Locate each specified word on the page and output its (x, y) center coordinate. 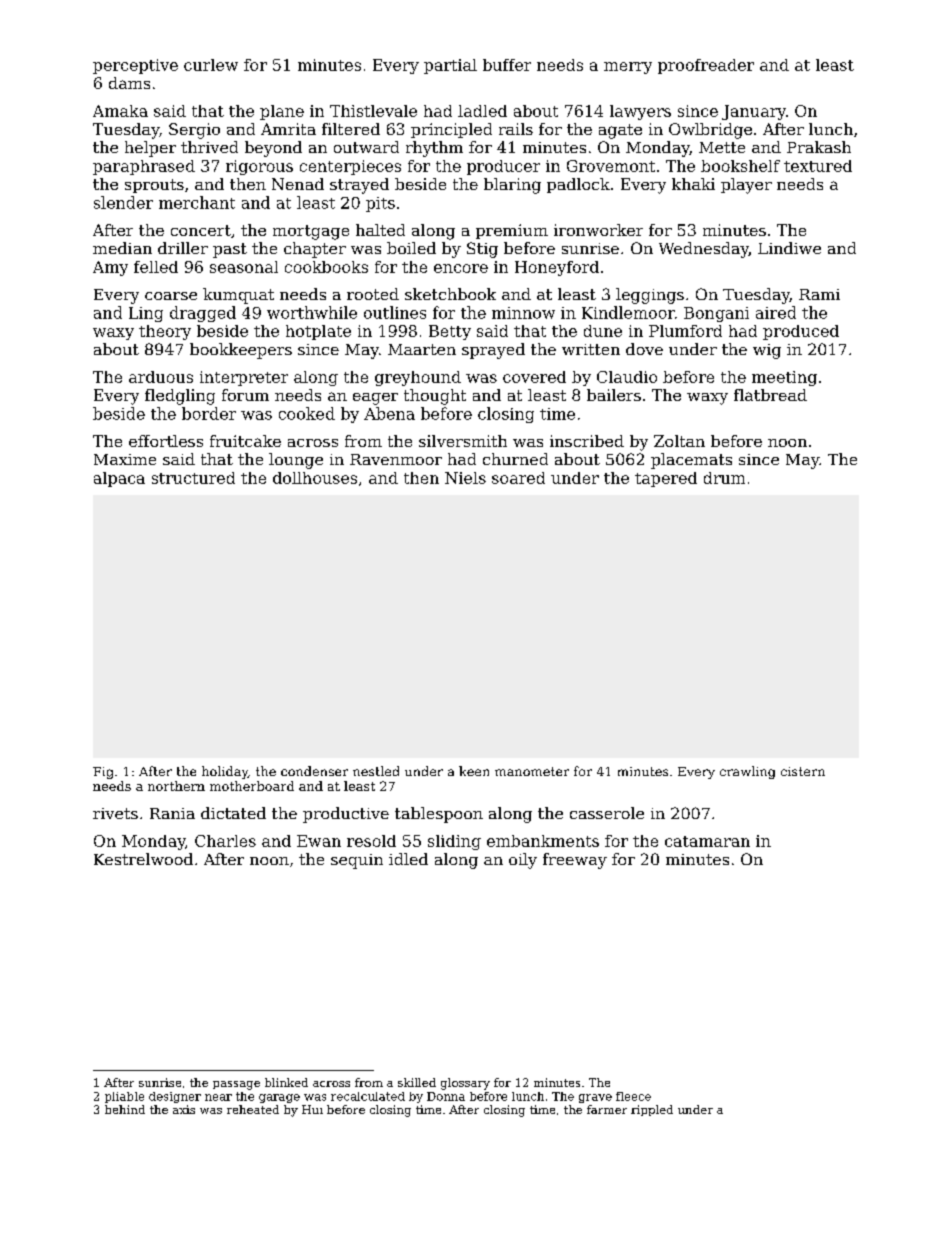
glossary (465, 1084)
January (754, 112)
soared (518, 478)
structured (193, 478)
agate (620, 131)
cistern (803, 771)
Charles (225, 841)
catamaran (707, 841)
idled (408, 859)
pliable (124, 1097)
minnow (523, 313)
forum (245, 395)
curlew (211, 65)
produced (801, 332)
